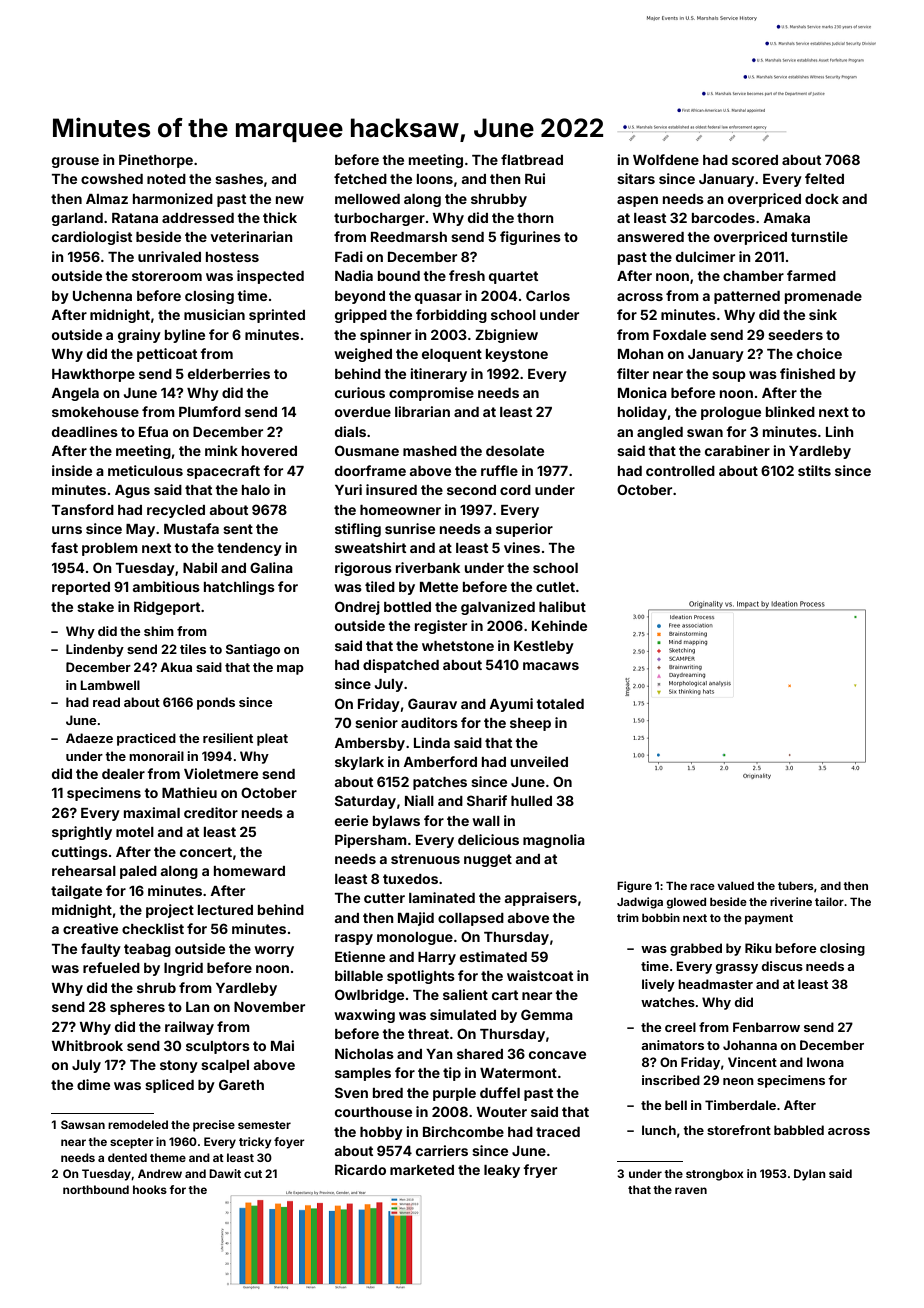 This screenshot has width=924, height=1308. What do you see at coordinates (425, 859) in the screenshot?
I see `strenuous` at bounding box center [425, 859].
